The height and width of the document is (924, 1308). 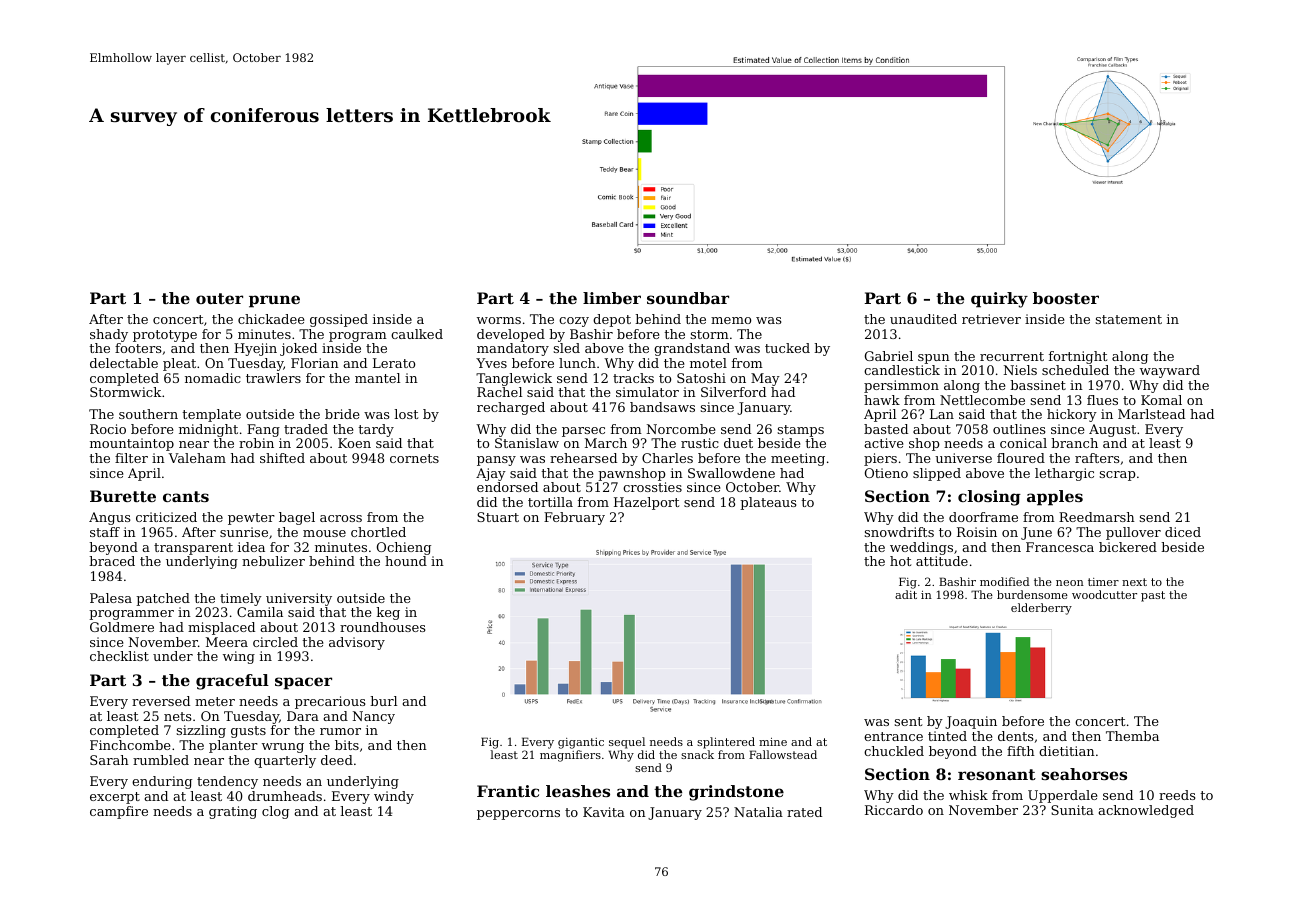 I want to click on graceful, so click(x=232, y=682).
